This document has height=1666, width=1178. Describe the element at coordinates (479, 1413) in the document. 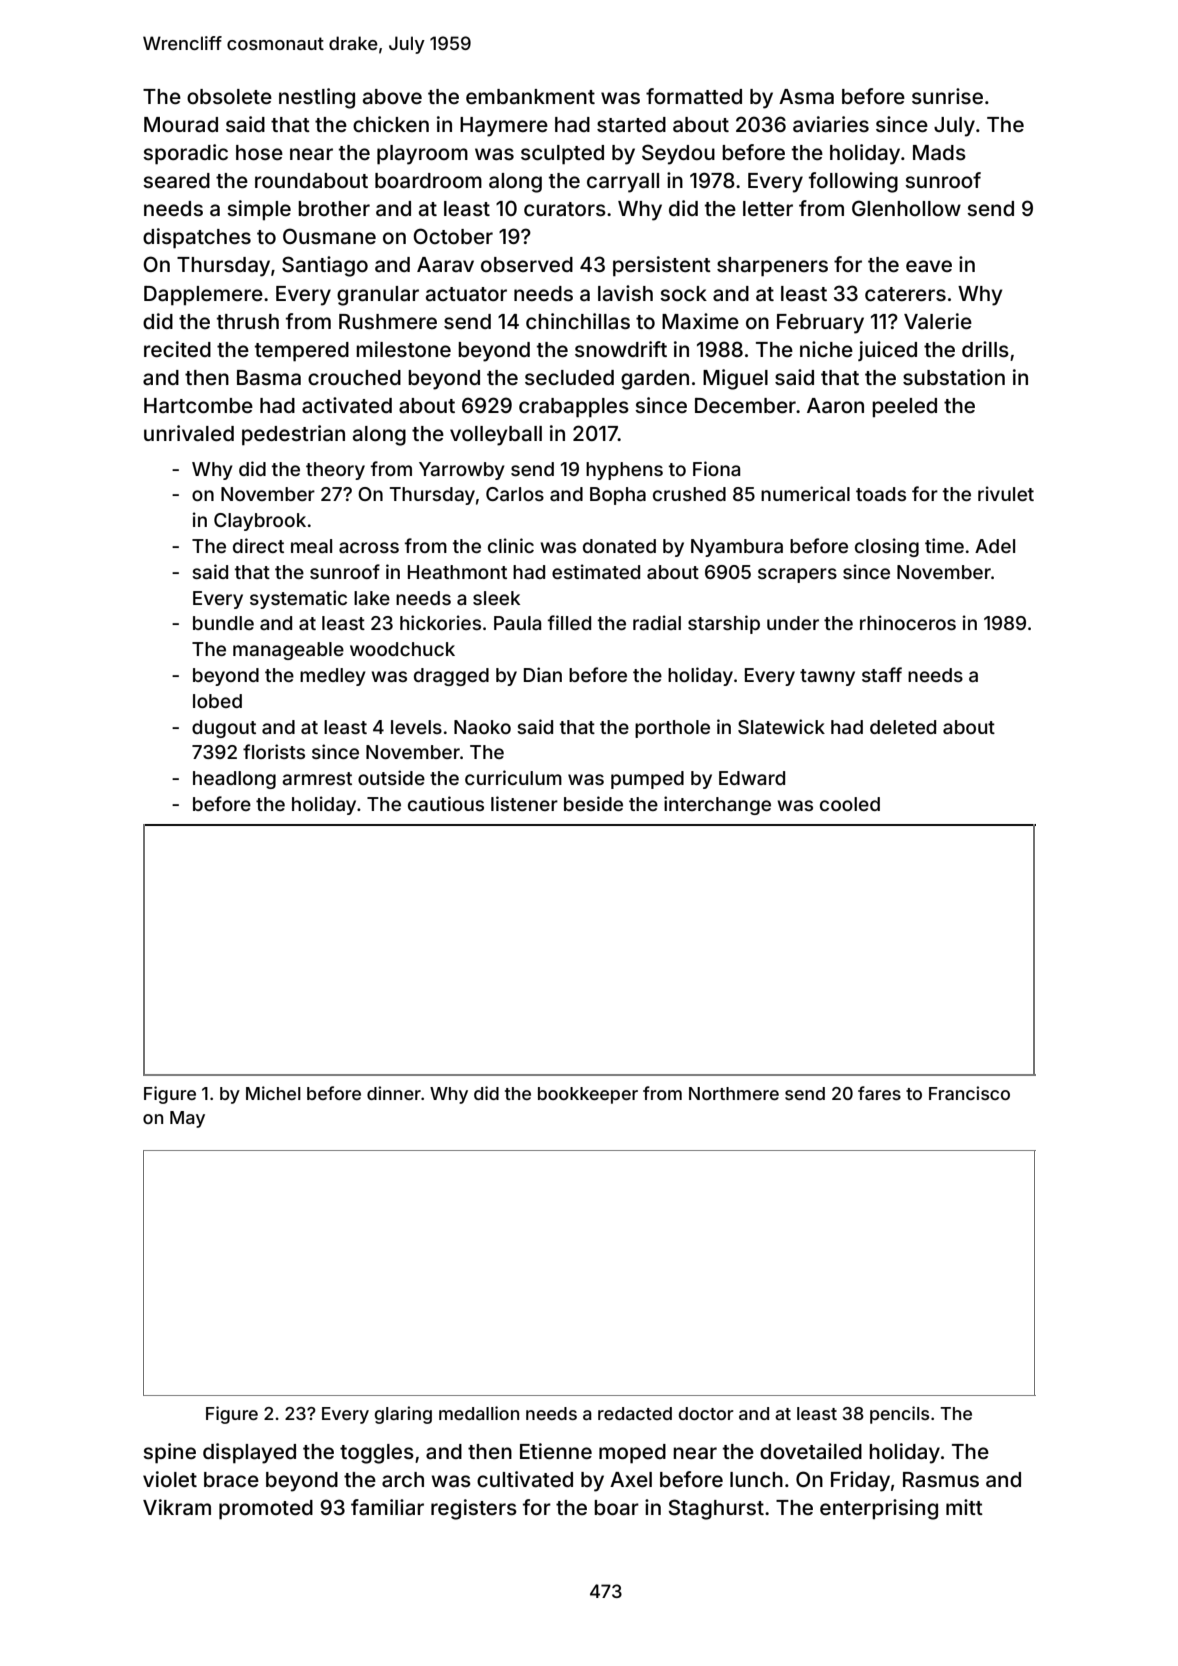

I see `medallion` at that location.
